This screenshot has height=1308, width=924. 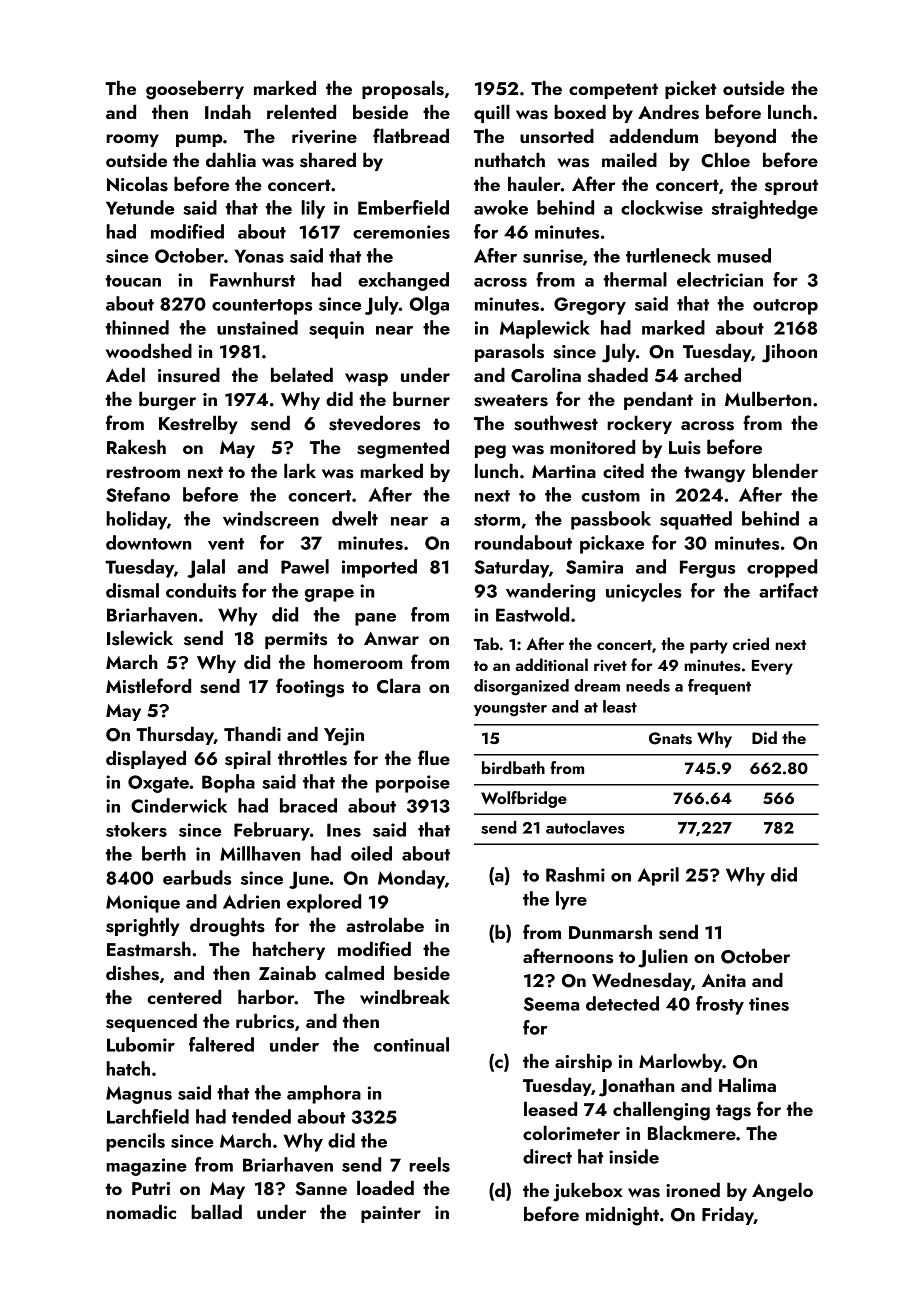 I want to click on harbor, so click(x=266, y=996).
